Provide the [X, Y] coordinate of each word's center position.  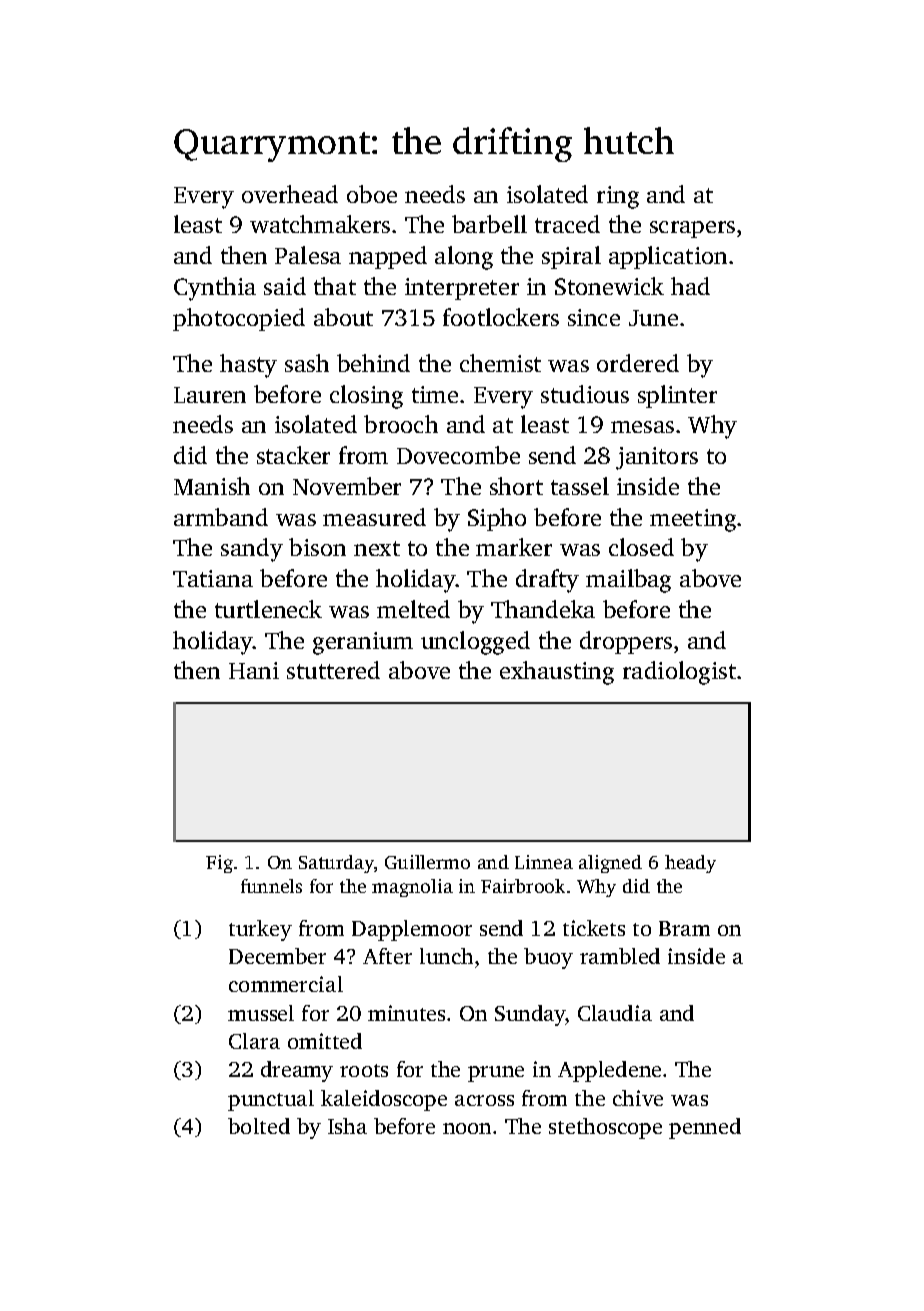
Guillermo [427, 862]
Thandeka [543, 609]
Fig [219, 864]
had [690, 286]
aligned [610, 864]
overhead [290, 194]
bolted [259, 1126]
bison [317, 547]
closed [641, 547]
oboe [372, 194]
